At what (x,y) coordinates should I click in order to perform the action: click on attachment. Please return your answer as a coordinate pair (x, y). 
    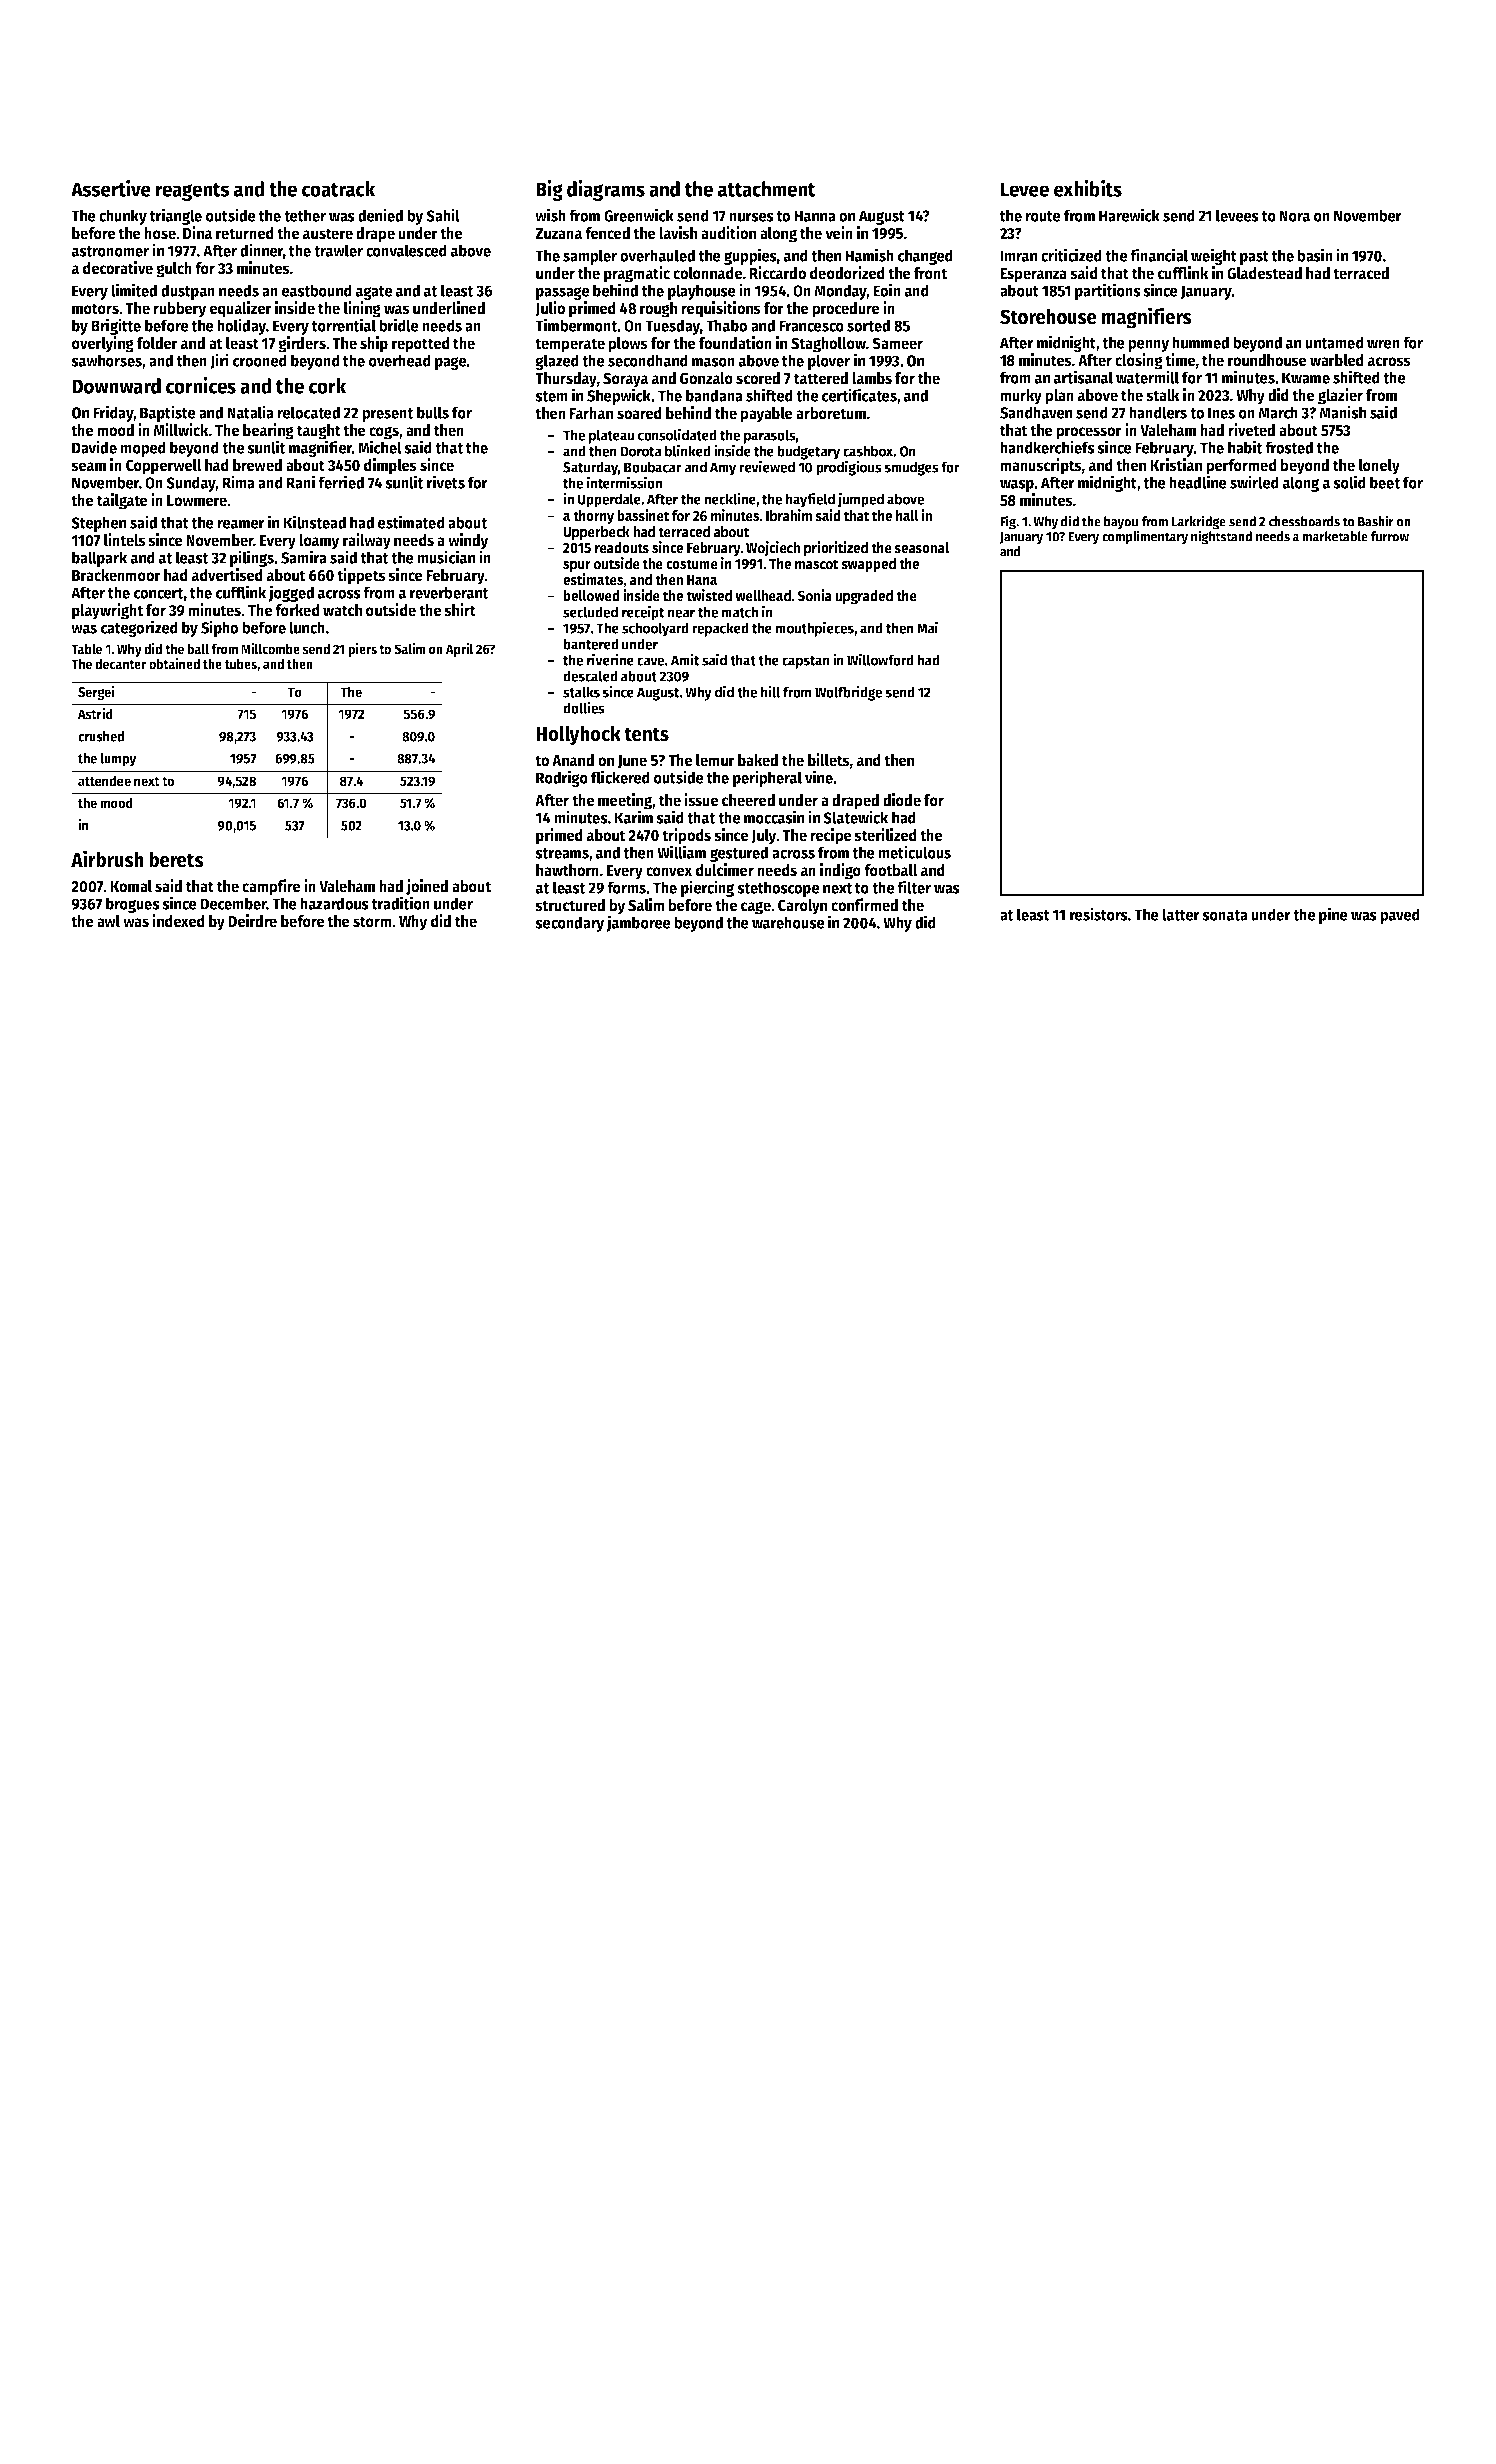
    Looking at the image, I should click on (767, 189).
